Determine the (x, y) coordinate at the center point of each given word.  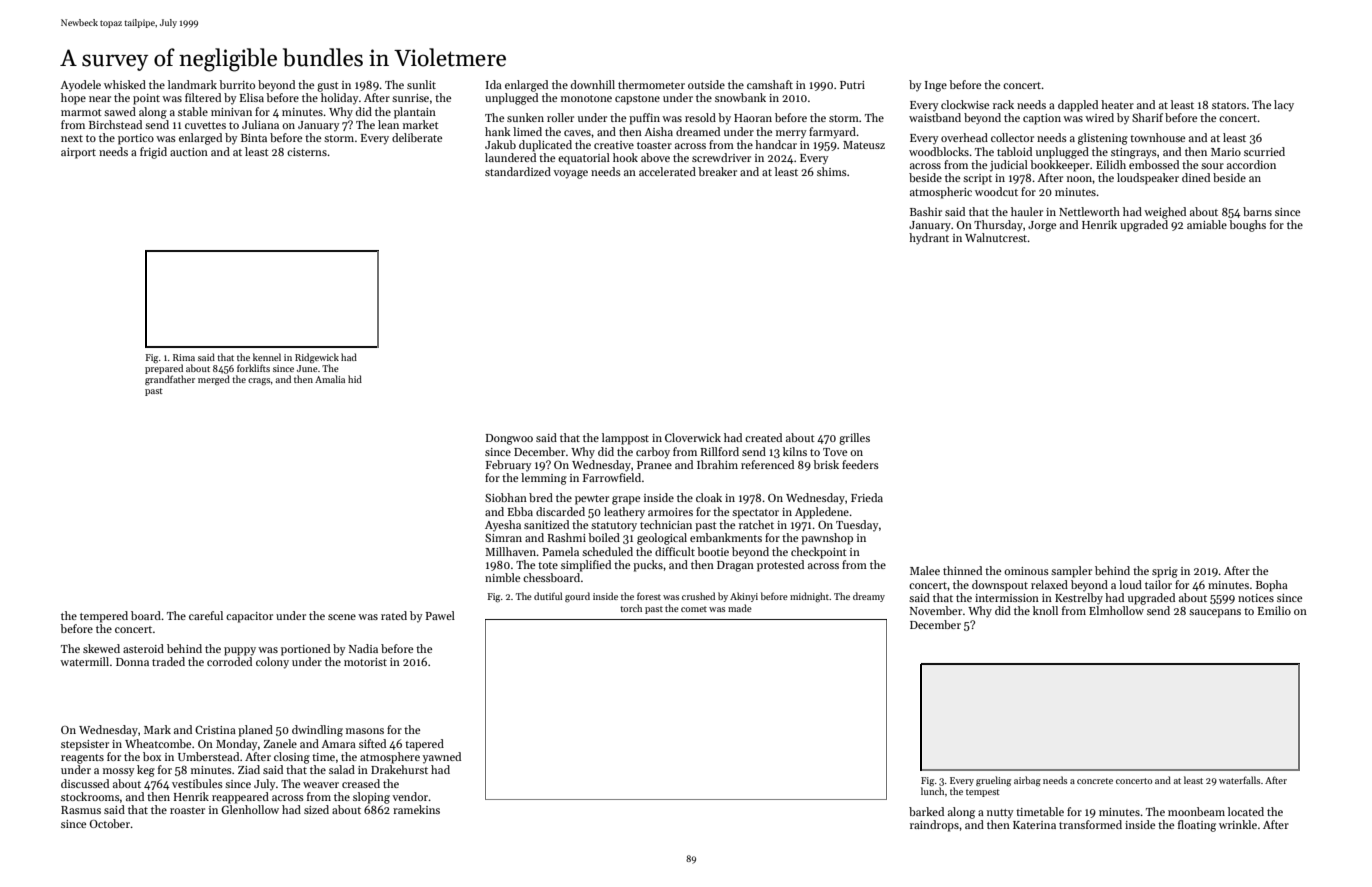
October (110, 823)
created (763, 437)
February (508, 466)
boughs (1247, 226)
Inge (936, 86)
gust (328, 87)
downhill (593, 84)
